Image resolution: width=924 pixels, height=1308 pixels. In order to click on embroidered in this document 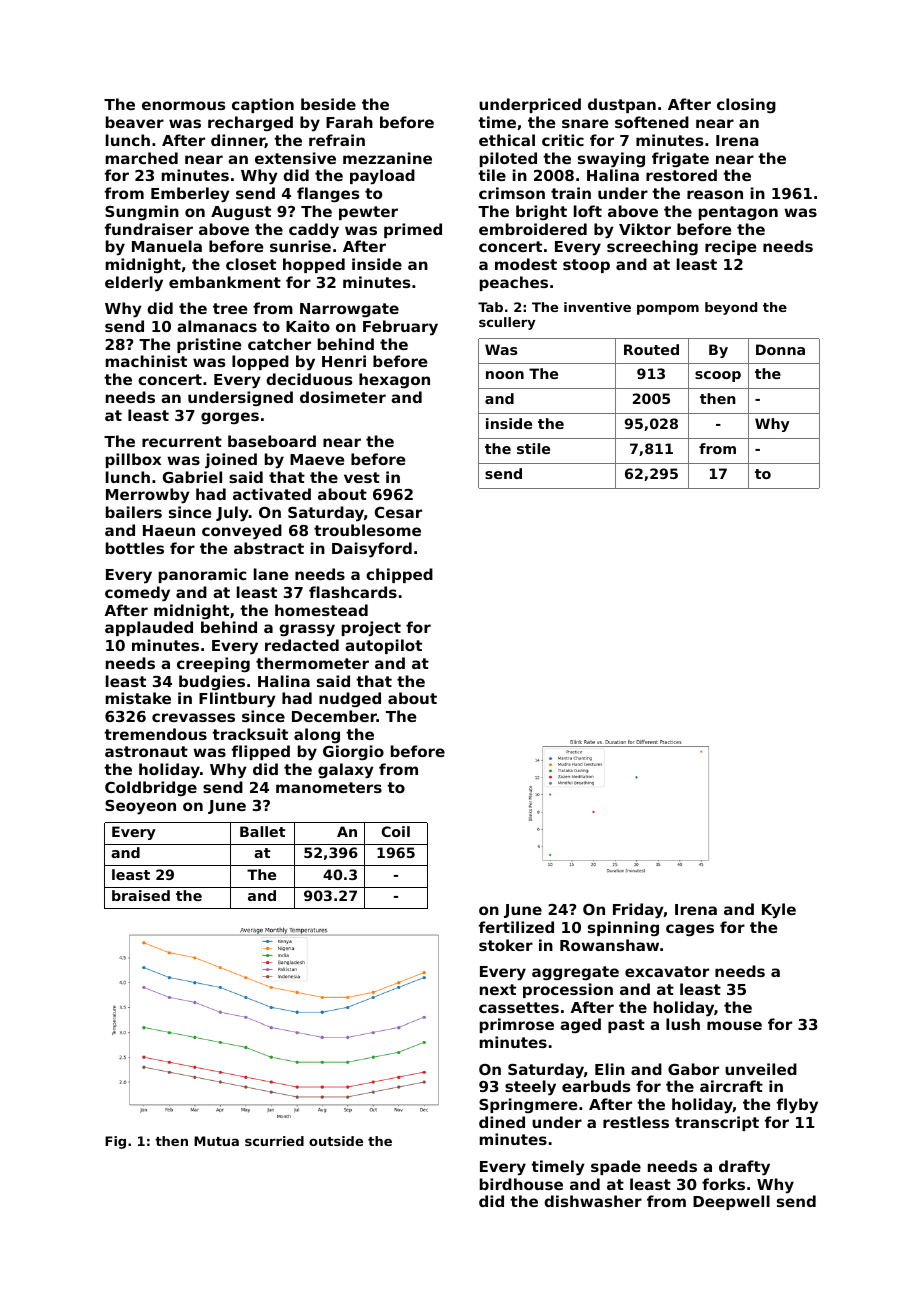, I will do `click(533, 229)`.
